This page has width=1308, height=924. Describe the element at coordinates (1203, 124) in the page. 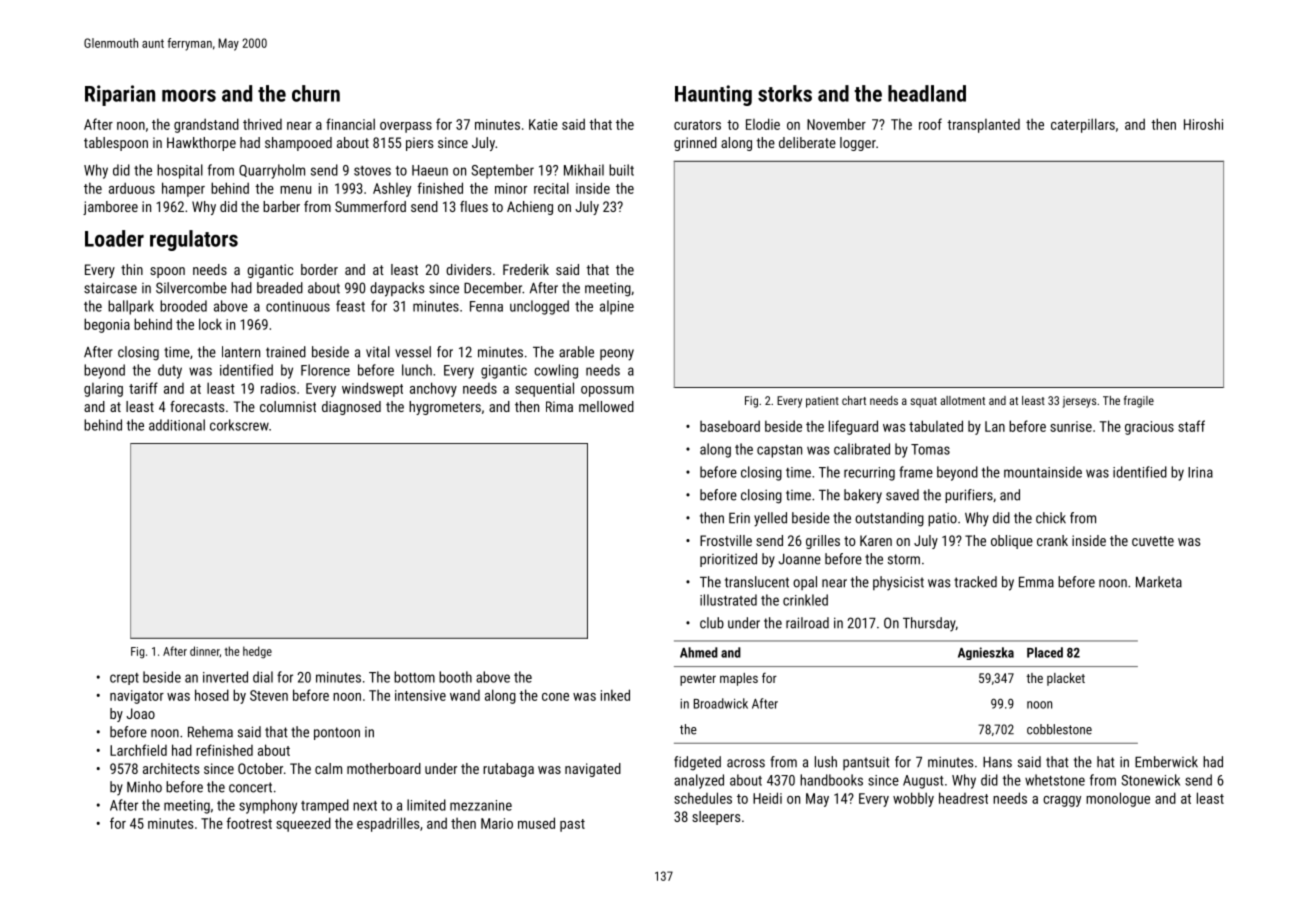

I see `Hiroshi` at that location.
